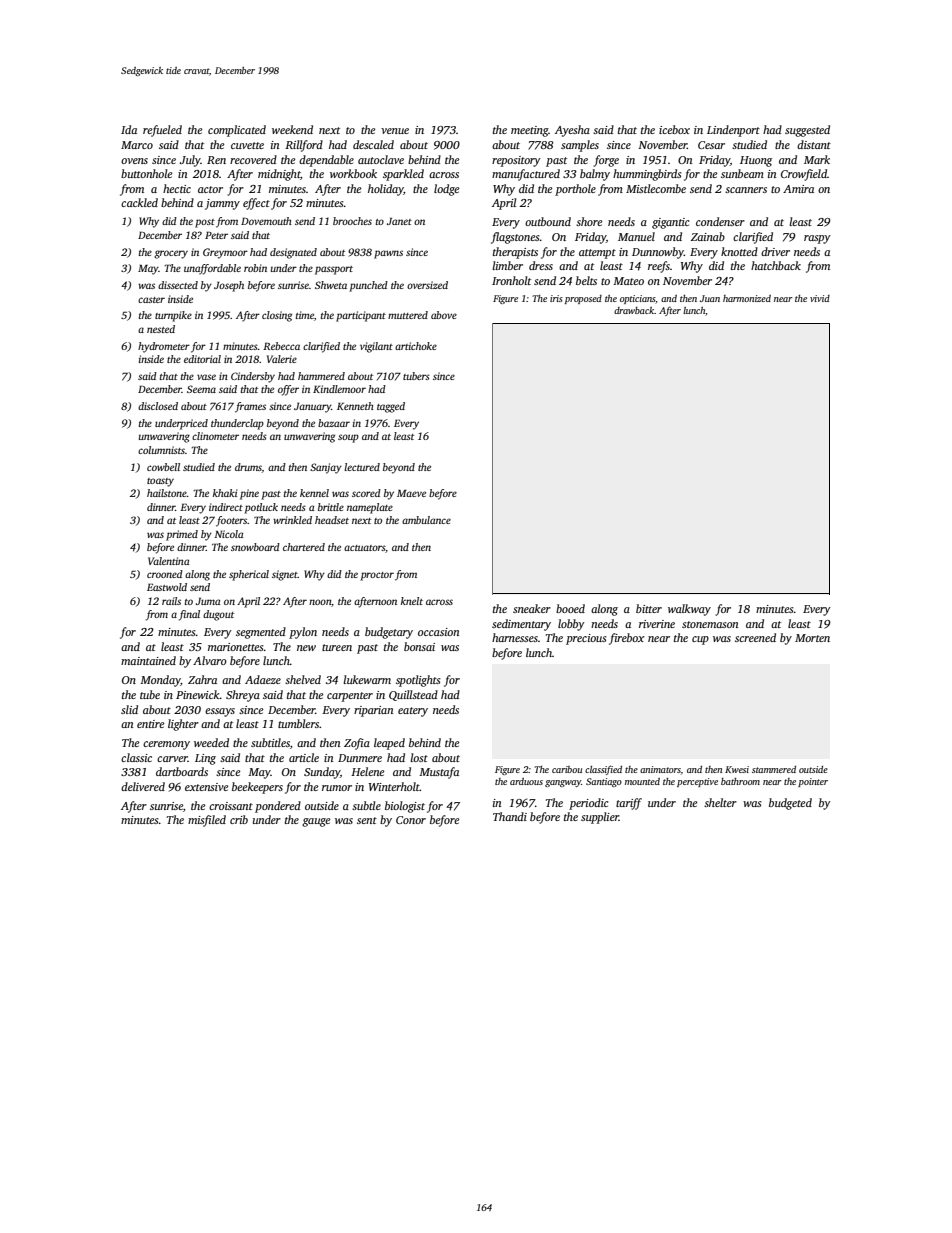  Describe the element at coordinates (820, 298) in the page. I see `vivid` at that location.
